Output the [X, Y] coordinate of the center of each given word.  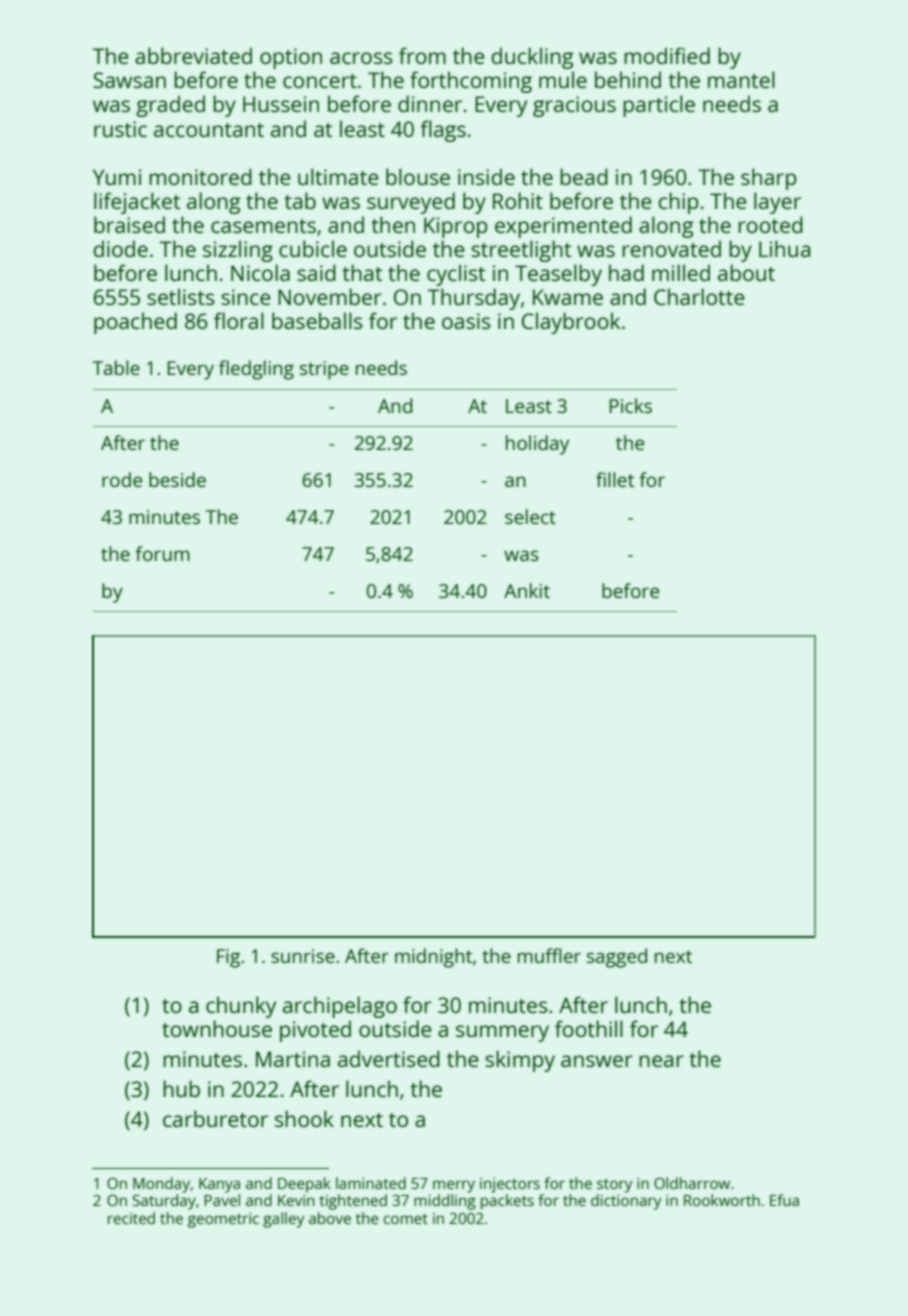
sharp [769, 179]
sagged [617, 958]
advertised [389, 1058]
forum [162, 553]
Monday [161, 1185]
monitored [200, 176]
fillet [615, 479]
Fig [228, 958]
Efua [784, 1200]
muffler [549, 955]
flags [443, 131]
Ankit [527, 590]
